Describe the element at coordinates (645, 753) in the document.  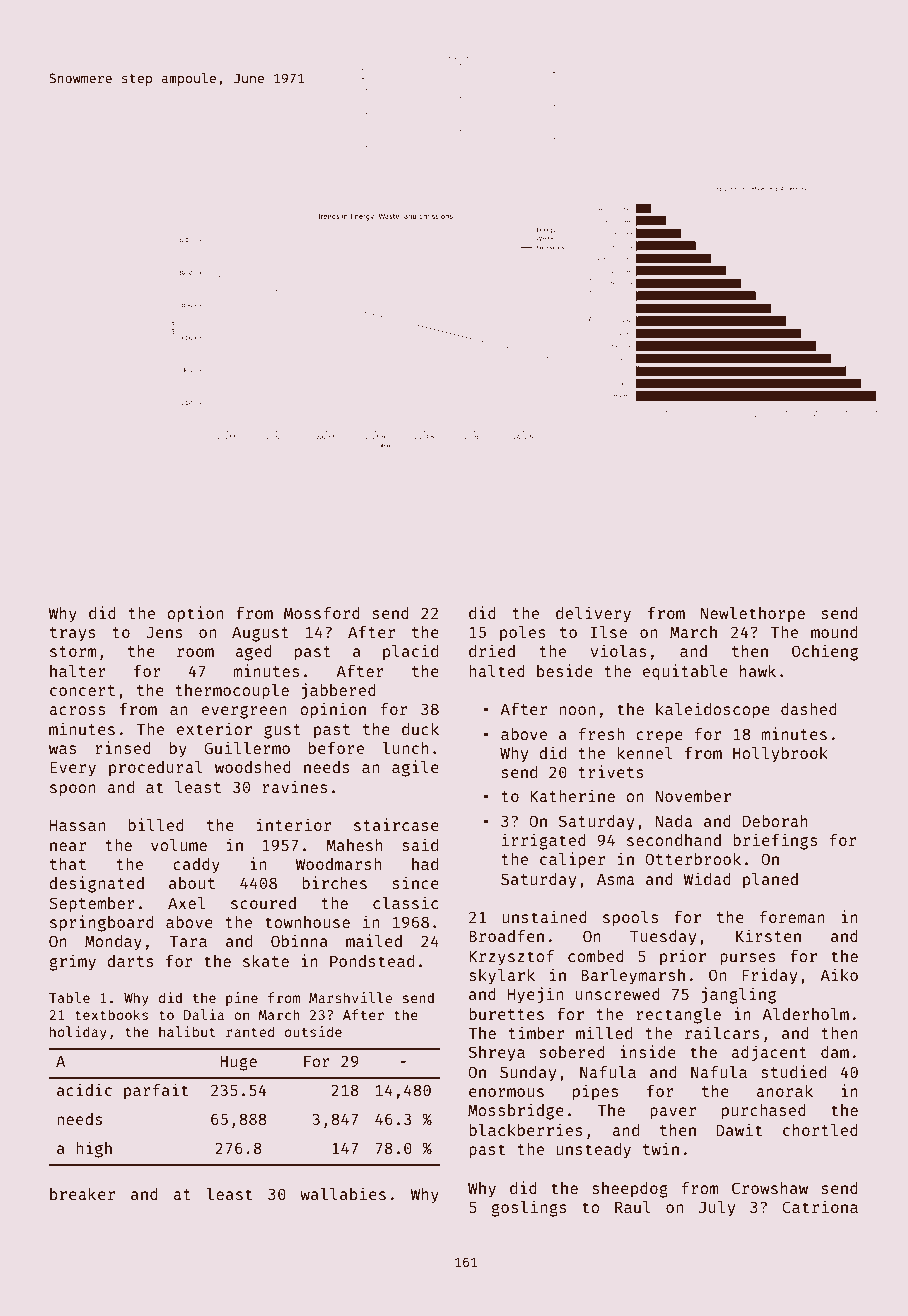
I see `kennel` at that location.
